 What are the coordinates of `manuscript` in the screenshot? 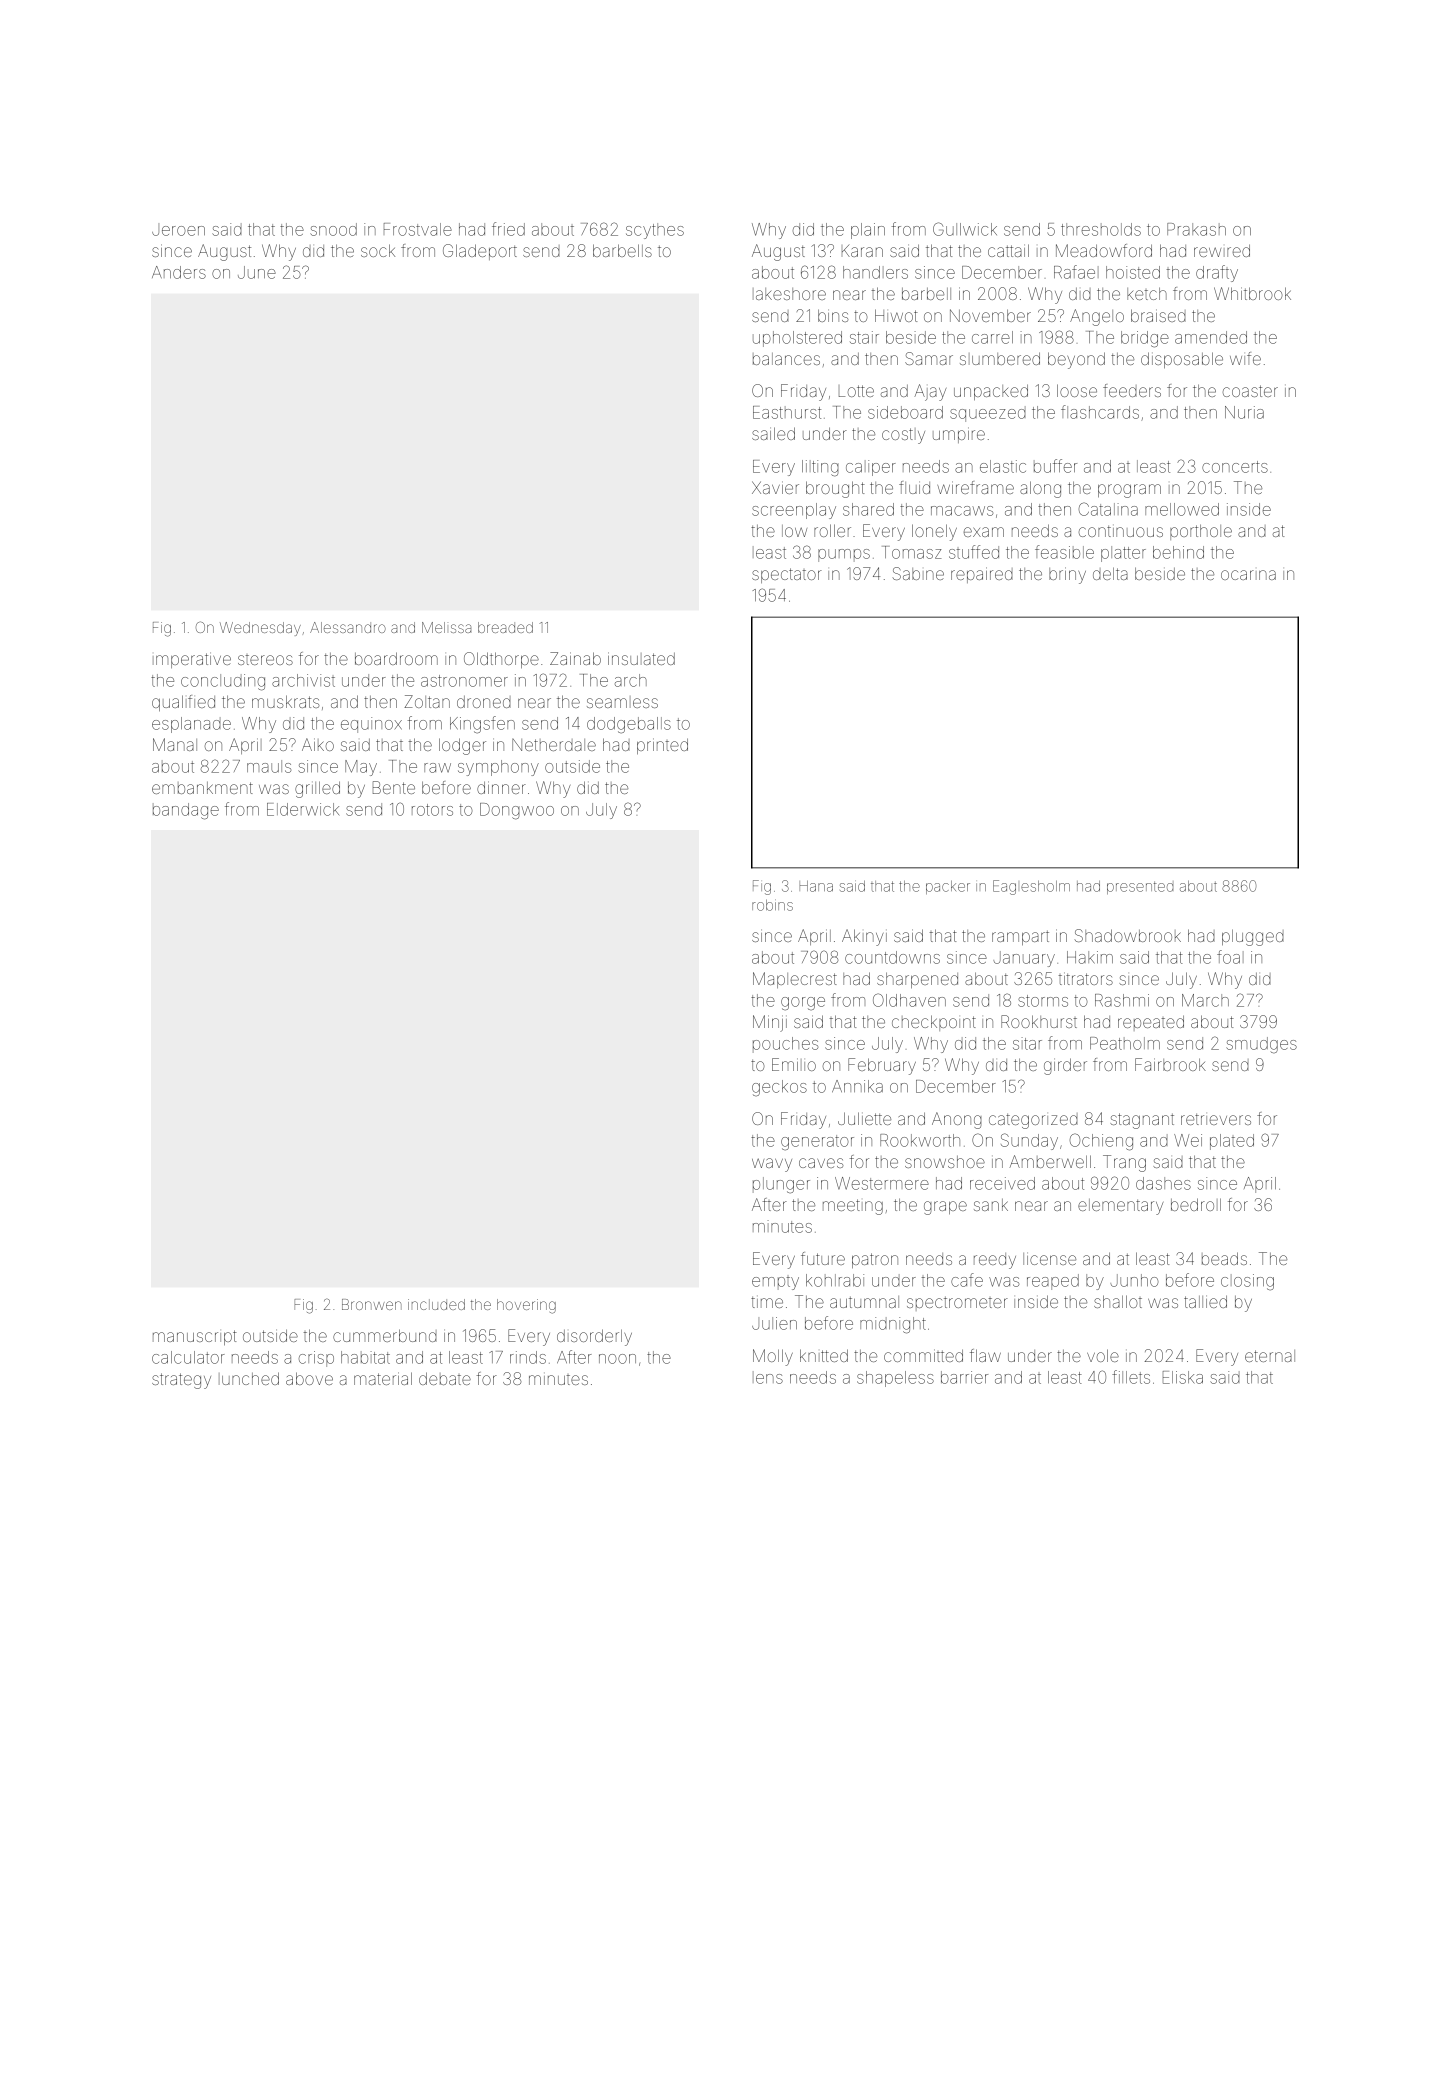 It's located at (195, 1337).
